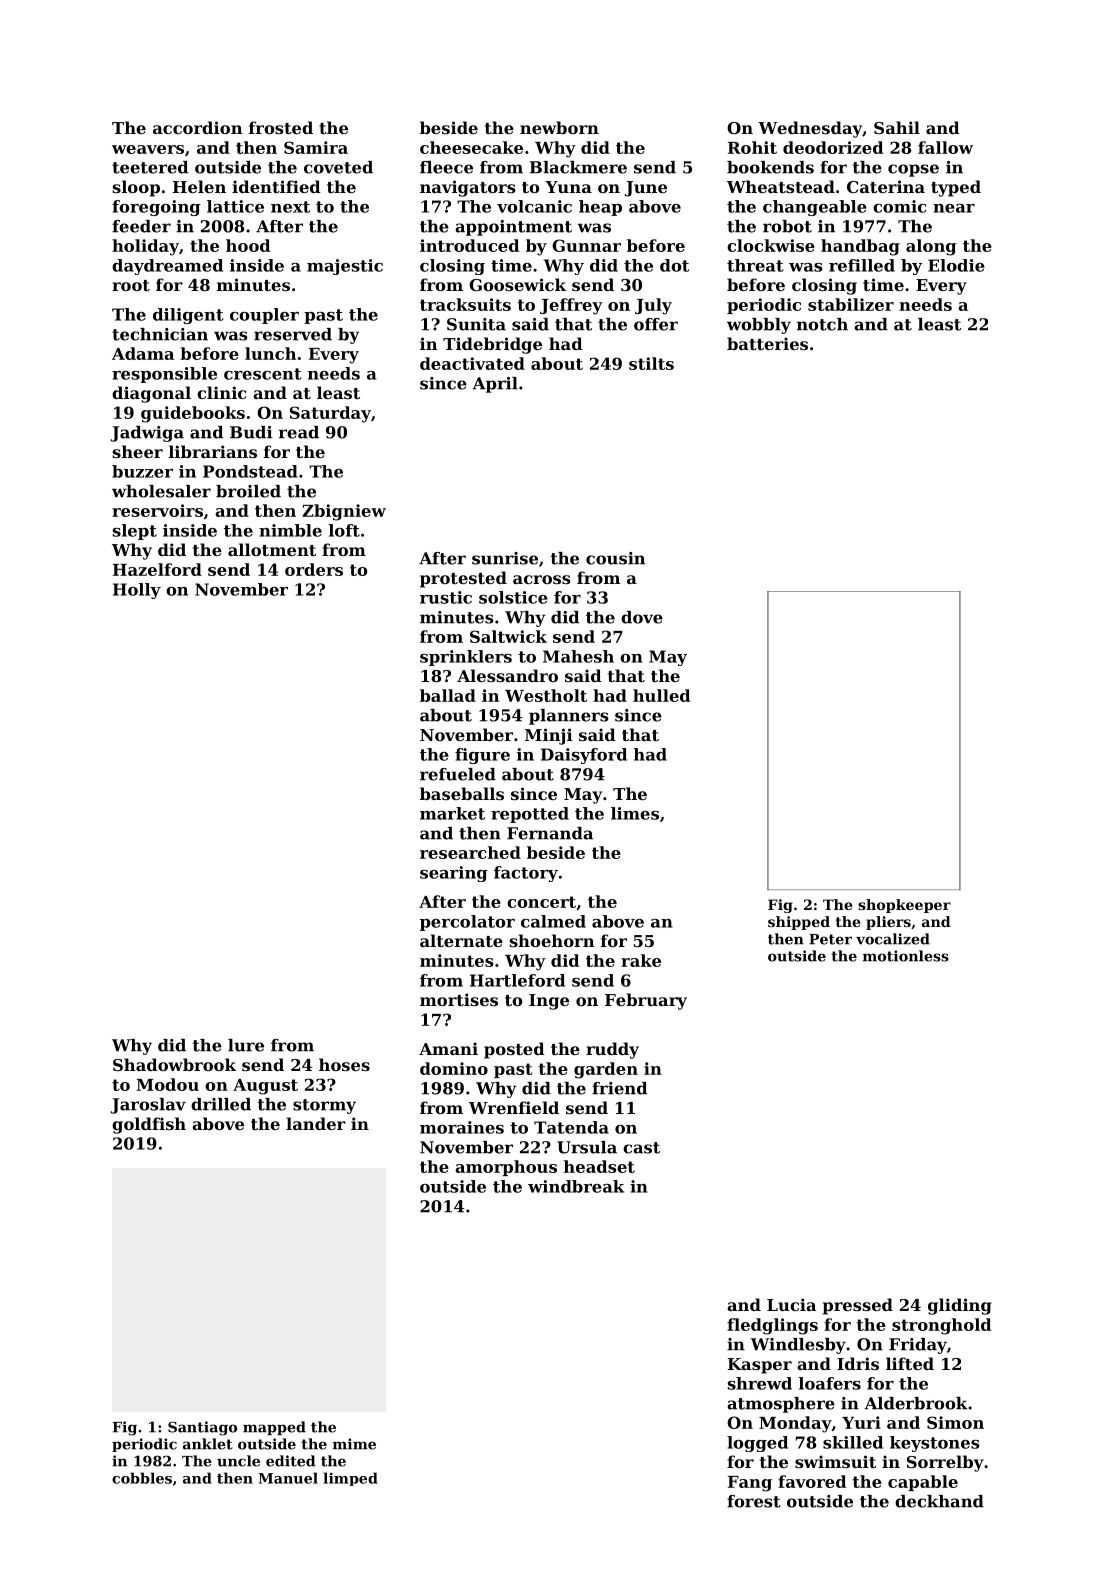 The width and height of the page is (1113, 1574). I want to click on refueled, so click(458, 774).
